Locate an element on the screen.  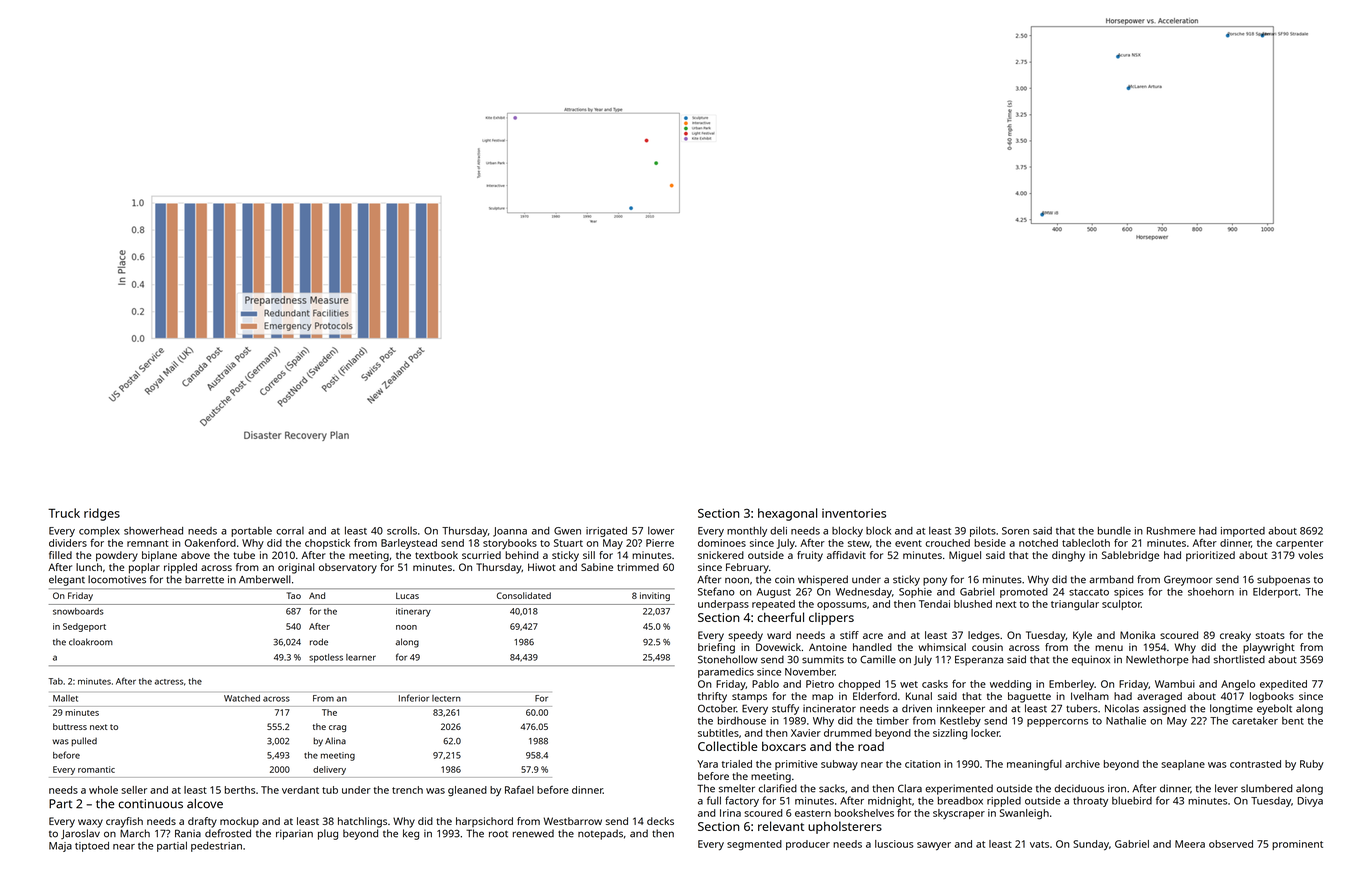
segmented is located at coordinates (754, 845).
